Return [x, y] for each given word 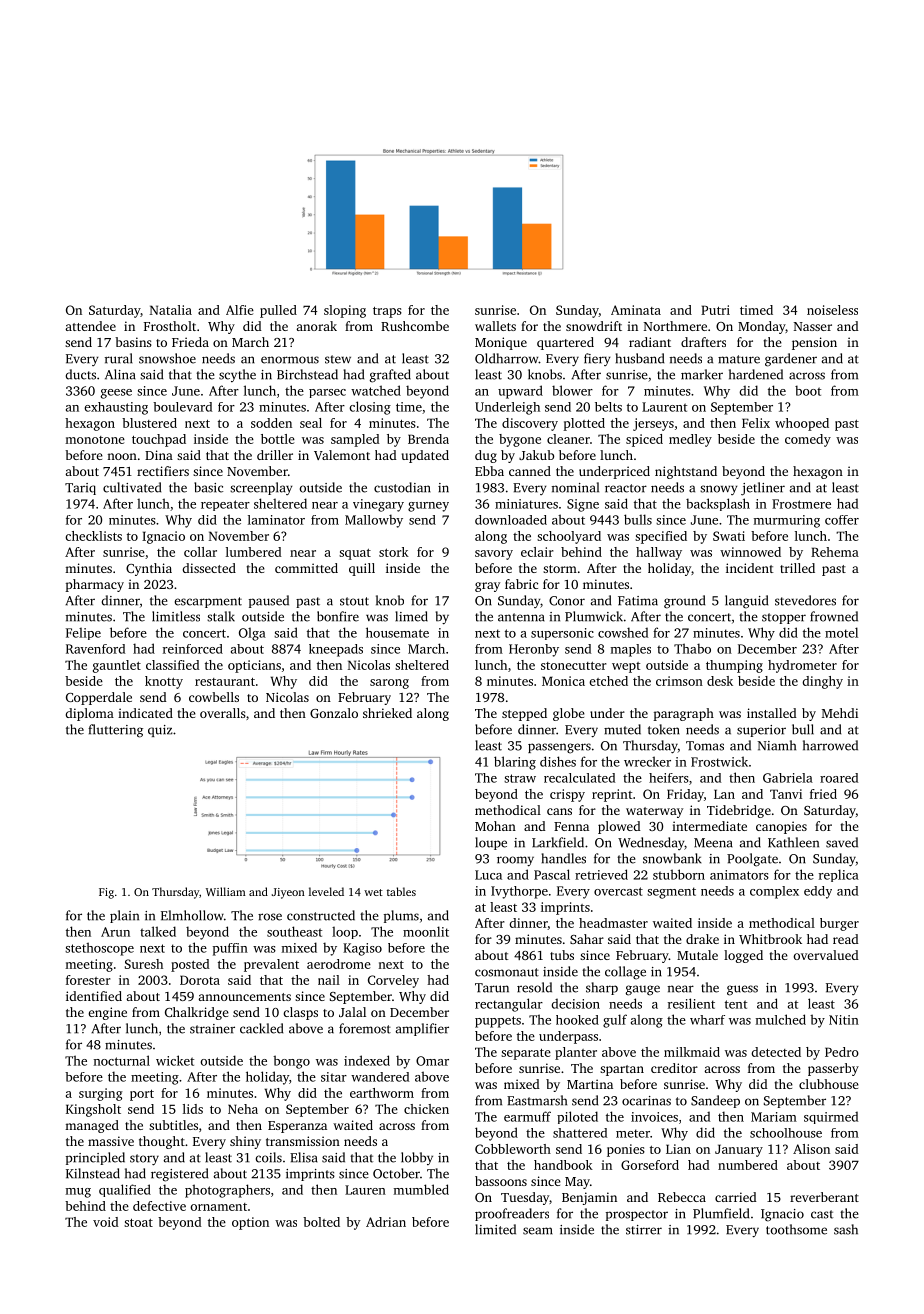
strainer [212, 1029]
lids [193, 1109]
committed [306, 568]
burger [839, 924]
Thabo [692, 648]
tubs [562, 955]
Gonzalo [334, 713]
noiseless [832, 310]
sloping [345, 311]
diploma [90, 714]
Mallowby [374, 521]
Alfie [240, 310]
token [664, 729]
